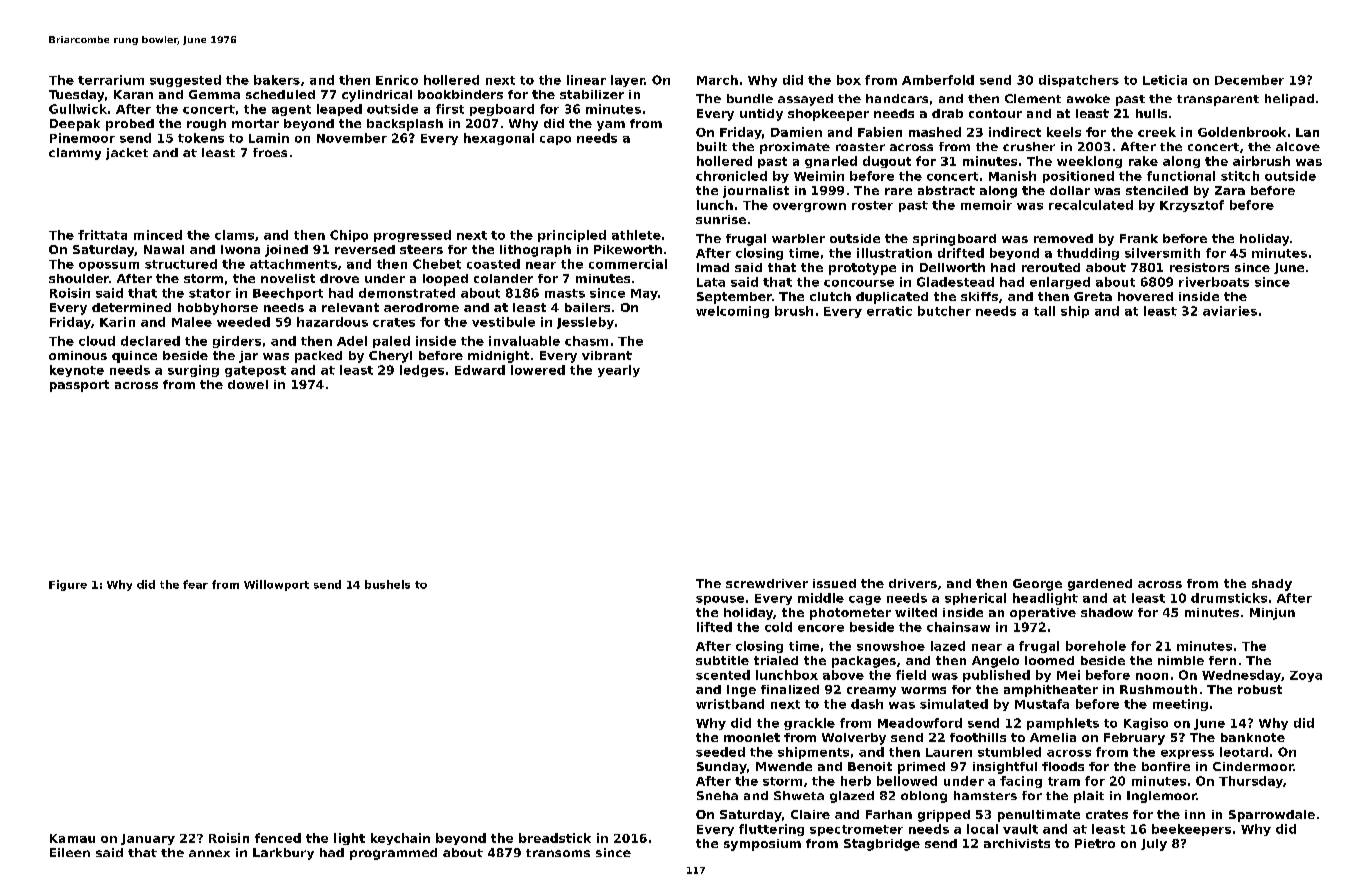 The width and height of the page is (1372, 887). What do you see at coordinates (619, 371) in the page?
I see `yearly` at bounding box center [619, 371].
